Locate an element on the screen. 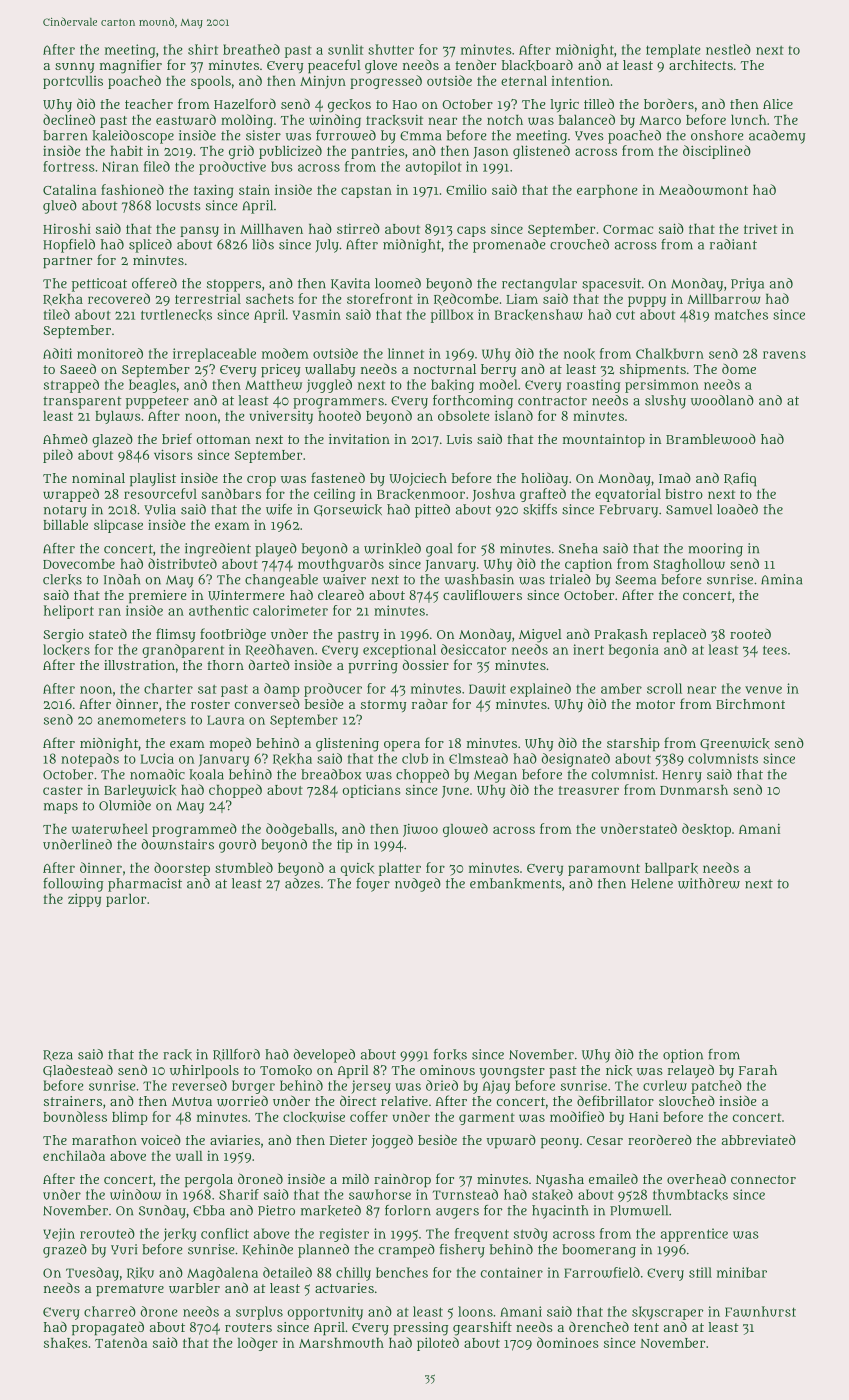 The width and height of the screenshot is (849, 1400). shakes is located at coordinates (66, 1343).
